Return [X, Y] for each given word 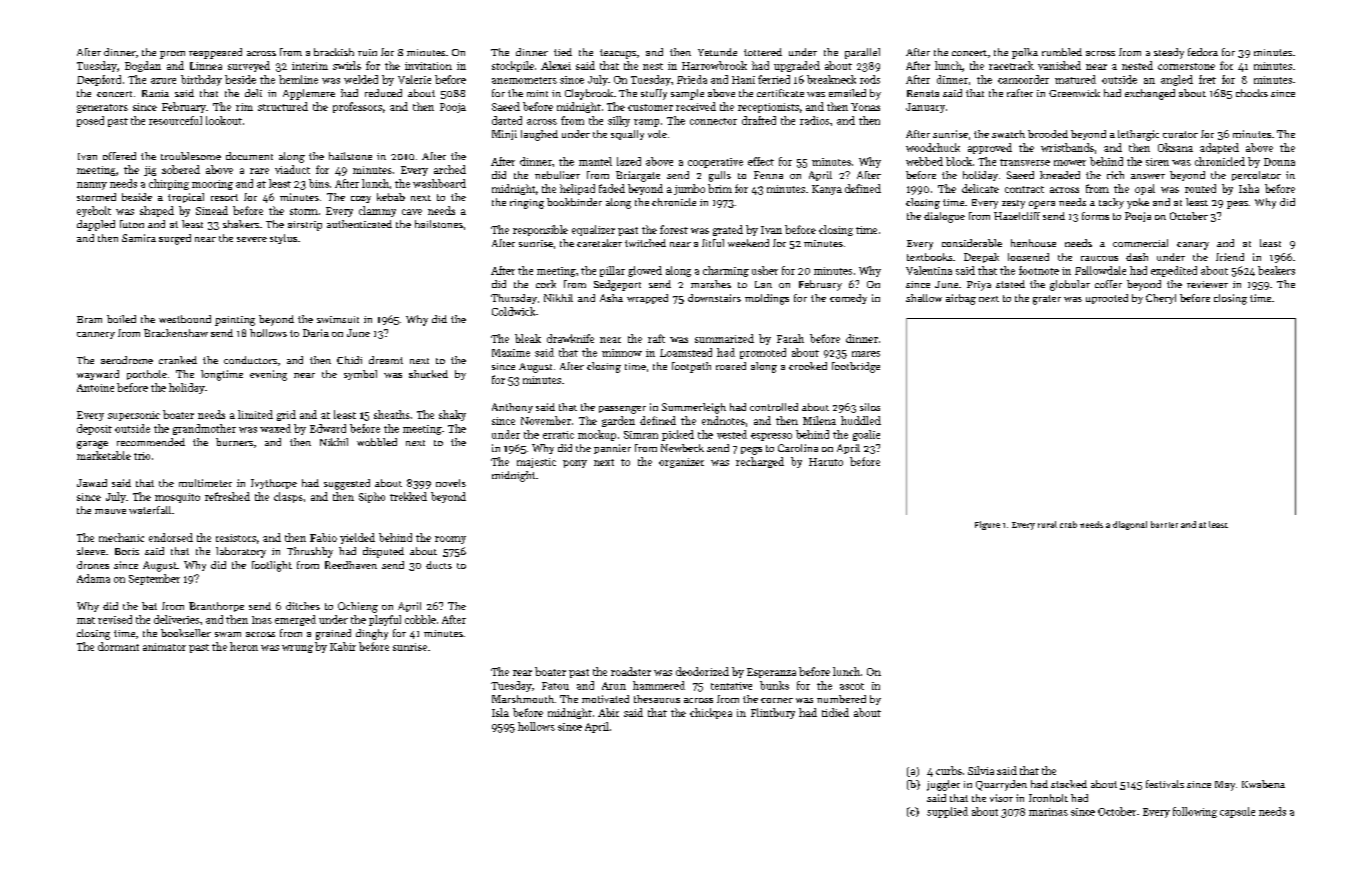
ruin [367, 52]
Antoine [95, 388]
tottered [763, 52]
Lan [763, 284]
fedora [1203, 52]
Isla [500, 712]
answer [1148, 176]
